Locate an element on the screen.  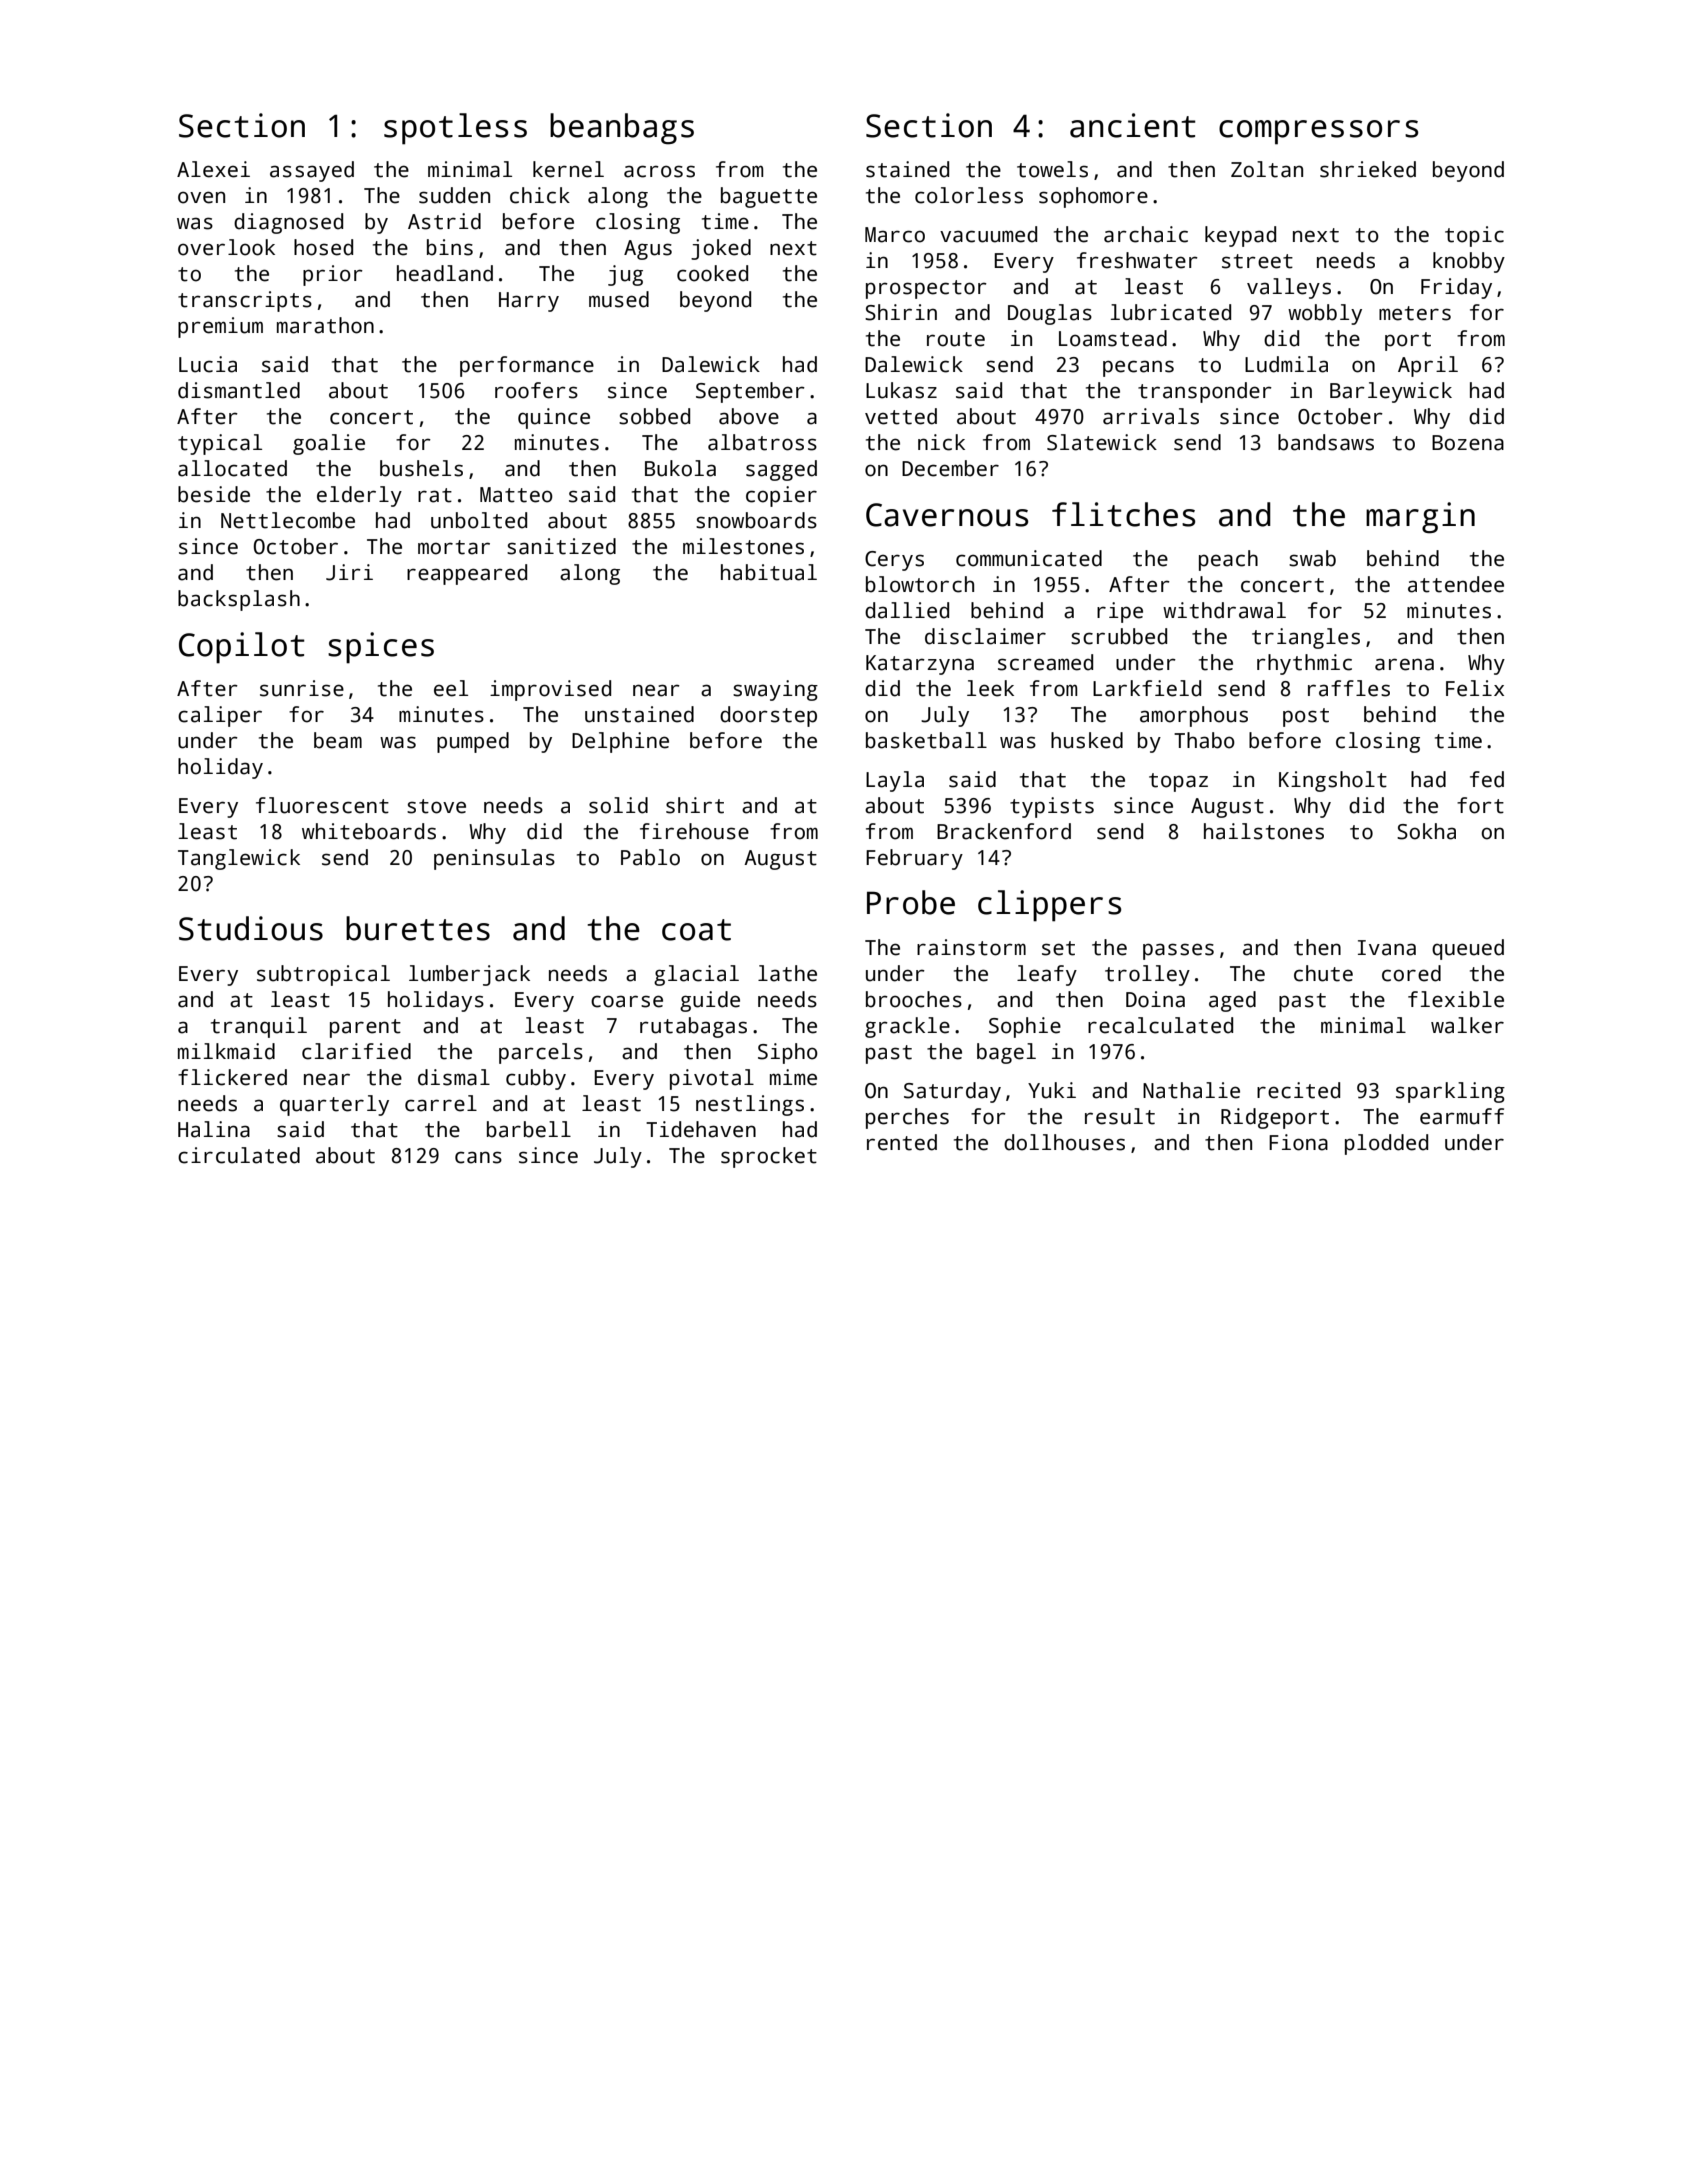
flickered is located at coordinates (232, 1077).
